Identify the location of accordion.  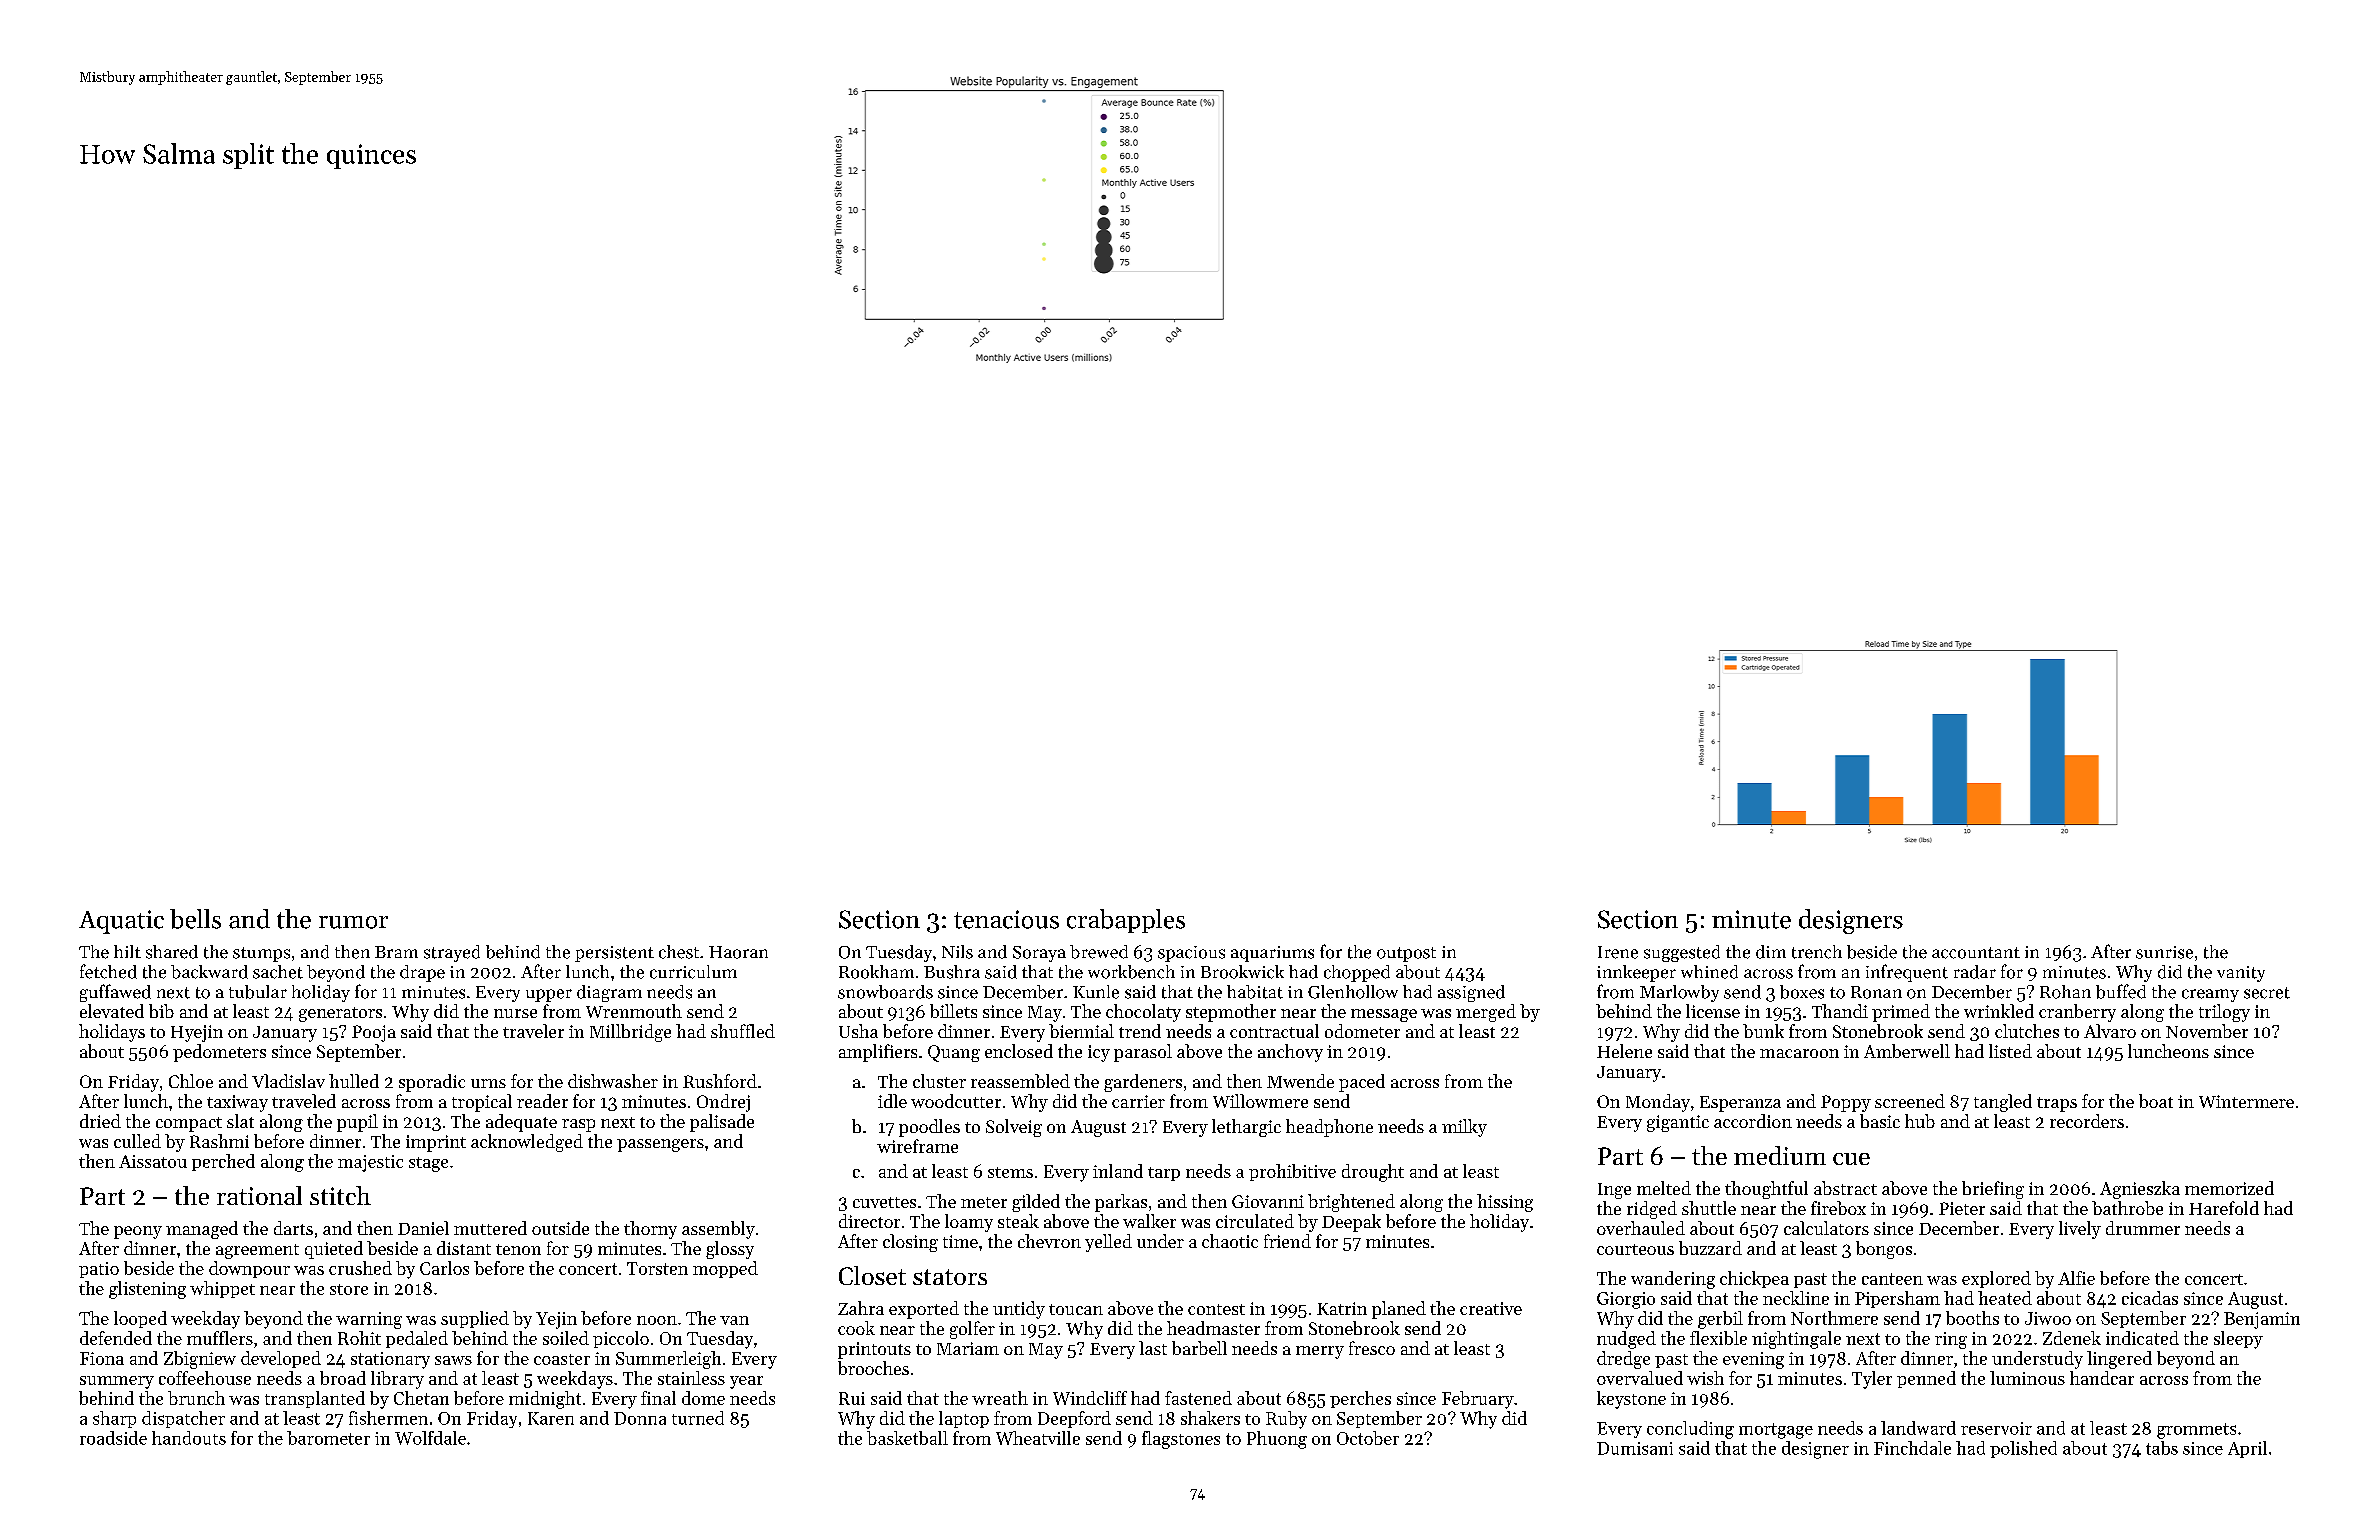
(1753, 1121).
